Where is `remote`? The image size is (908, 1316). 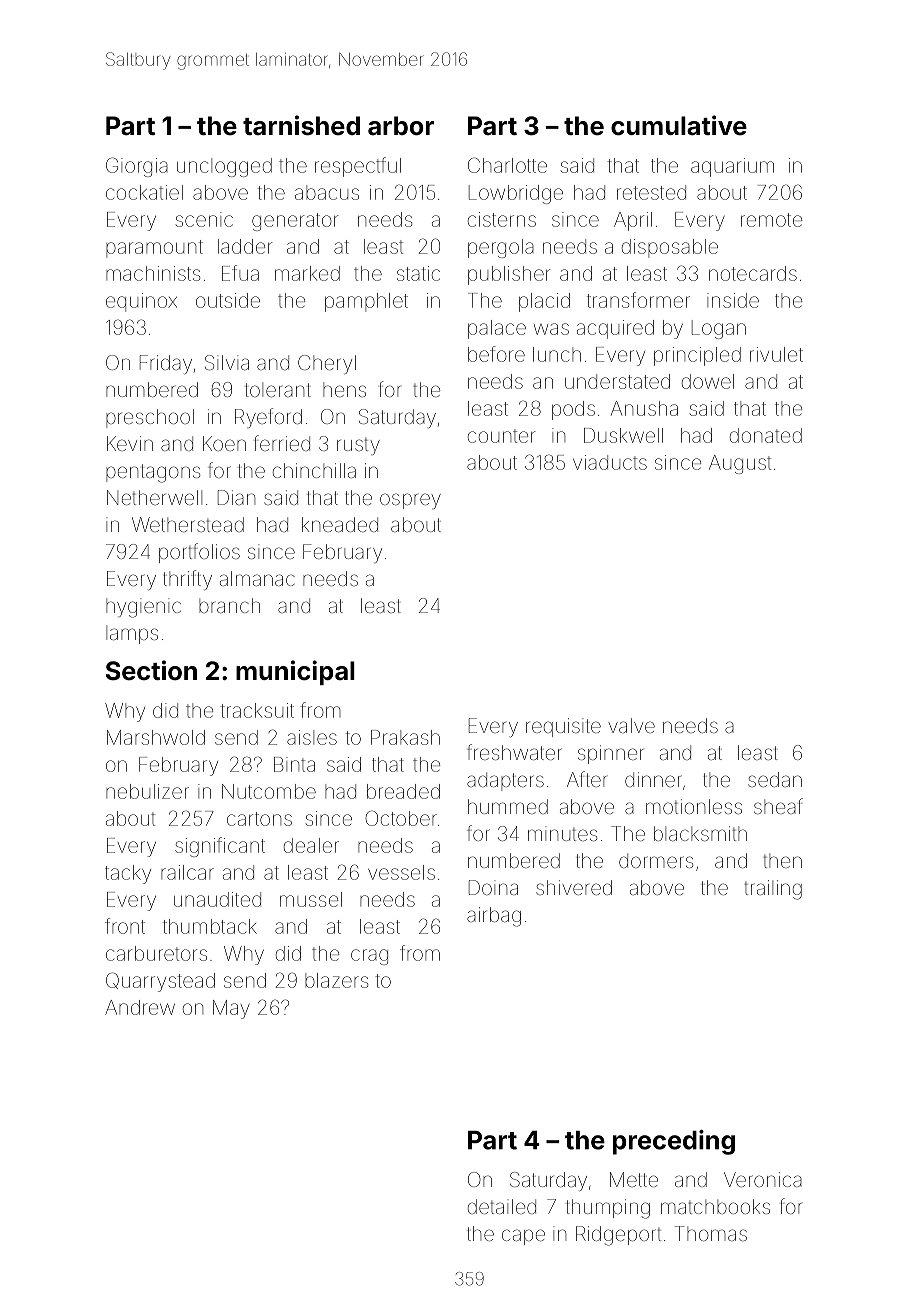
remote is located at coordinates (771, 220).
